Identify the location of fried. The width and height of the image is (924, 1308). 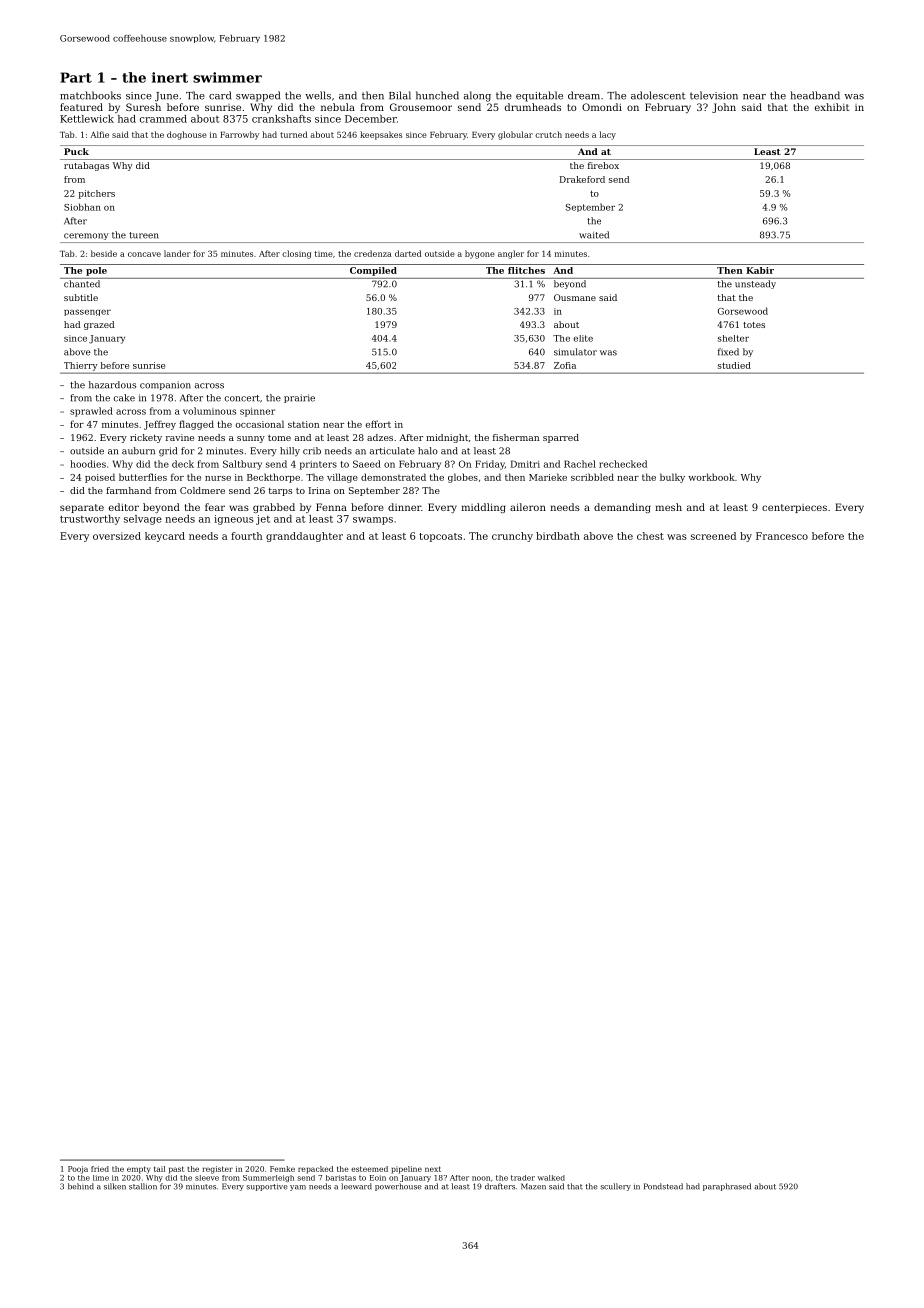
(100, 1169).
